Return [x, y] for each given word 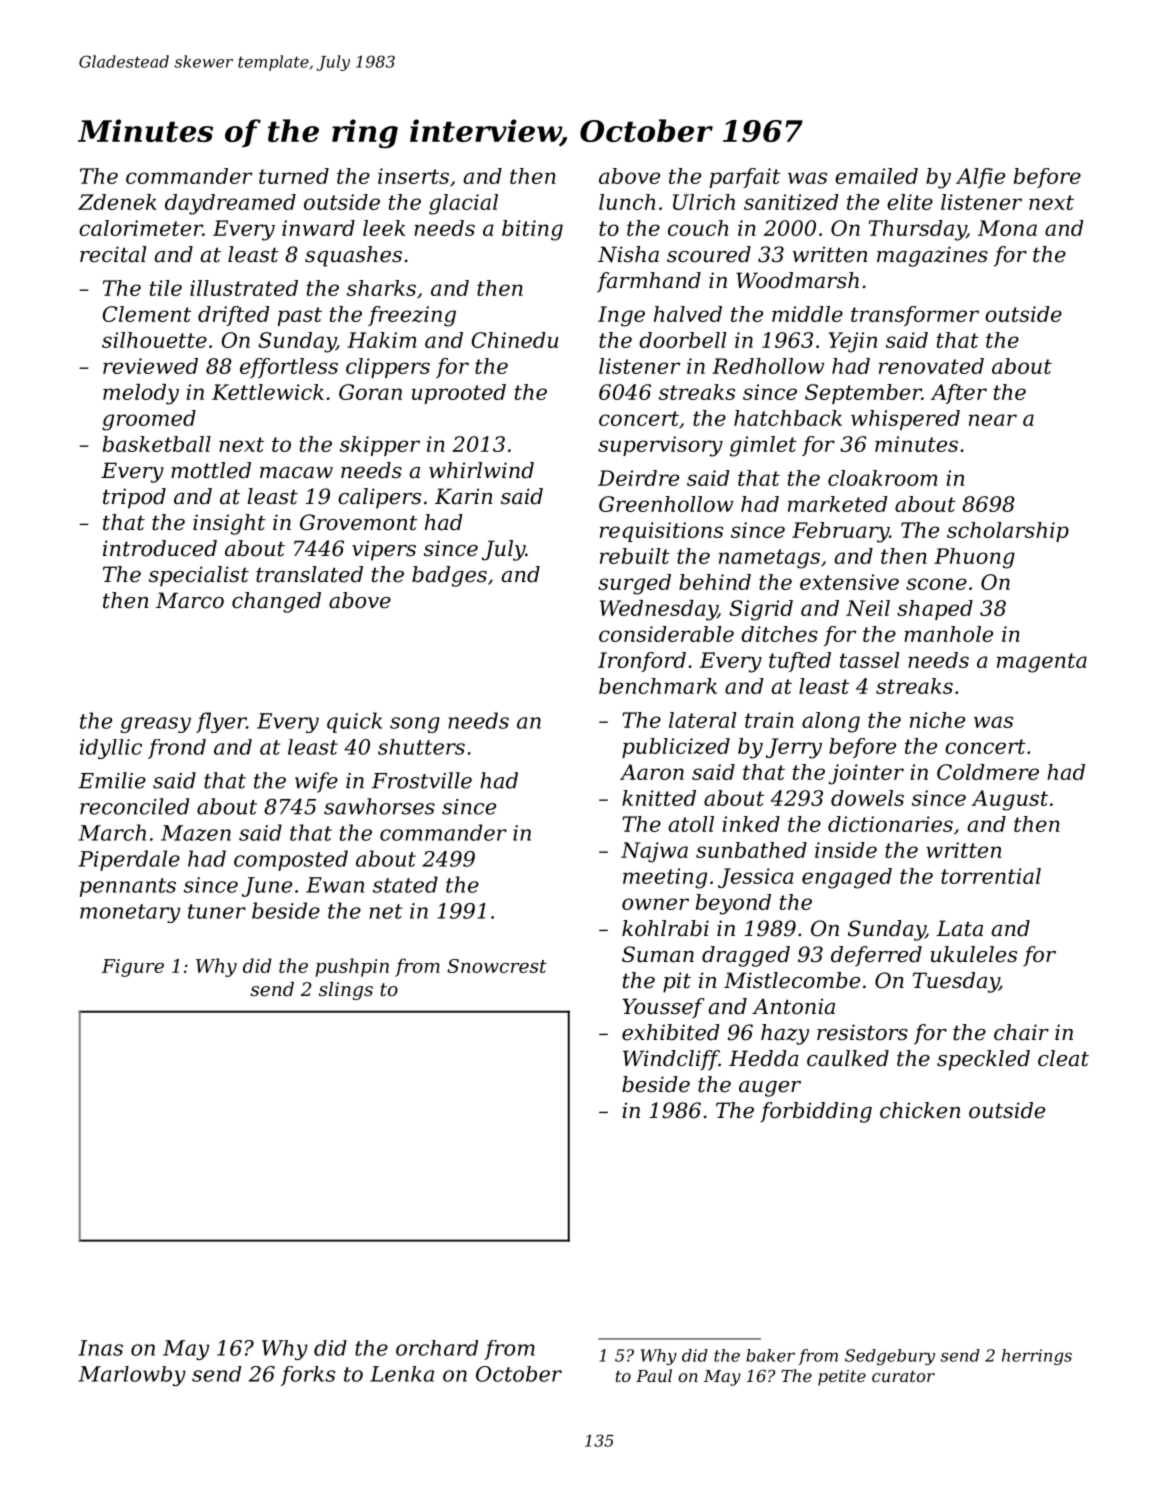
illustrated [244, 288]
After [959, 394]
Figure [133, 968]
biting [532, 230]
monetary [130, 913]
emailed [876, 176]
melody [141, 394]
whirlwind [481, 470]
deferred [876, 956]
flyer [221, 722]
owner [655, 904]
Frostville [422, 780]
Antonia [793, 1006]
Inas [100, 1348]
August [1010, 800]
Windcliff [671, 1060]
